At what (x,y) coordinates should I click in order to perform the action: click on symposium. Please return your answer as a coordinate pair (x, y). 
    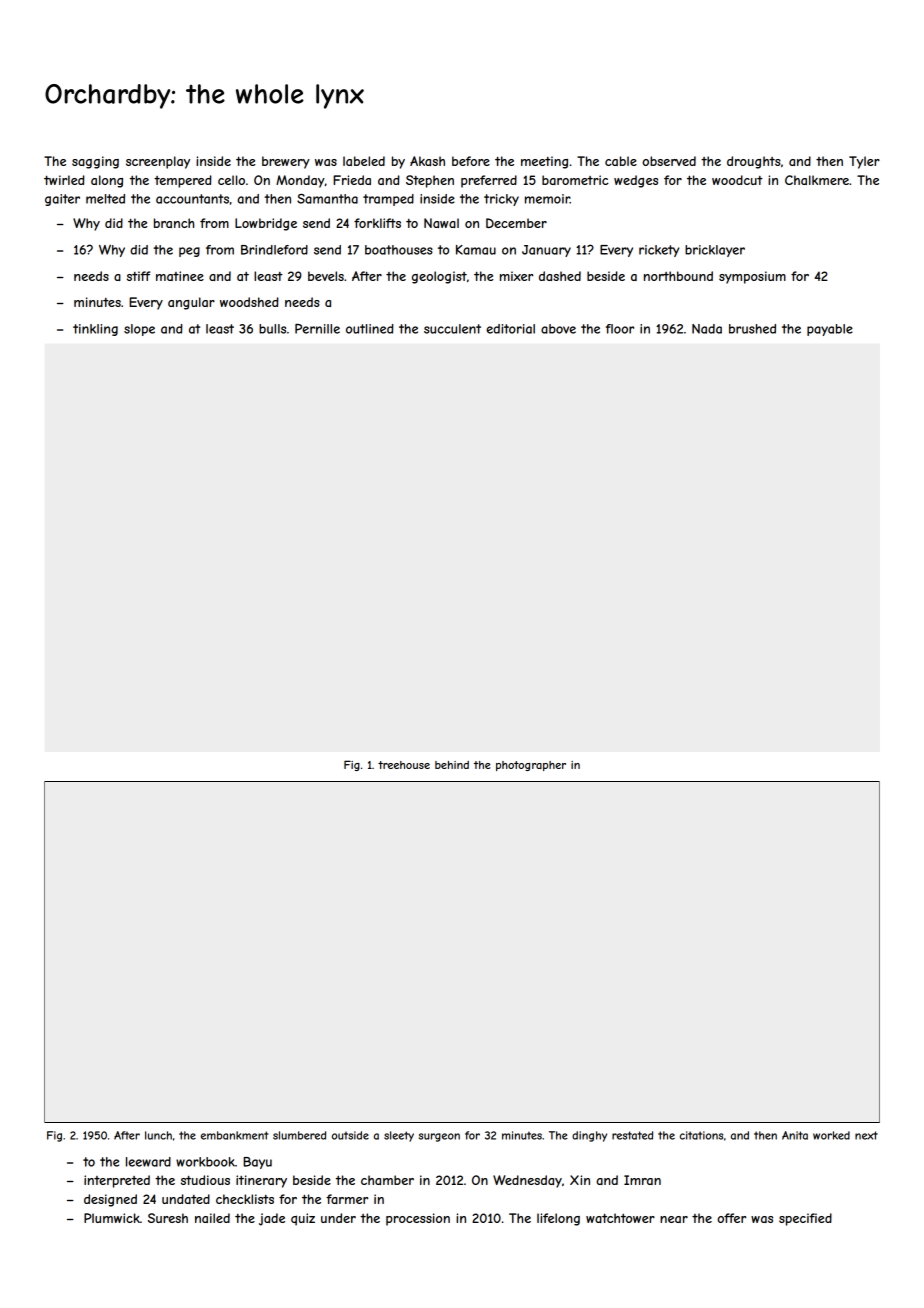
    Looking at the image, I should click on (752, 277).
